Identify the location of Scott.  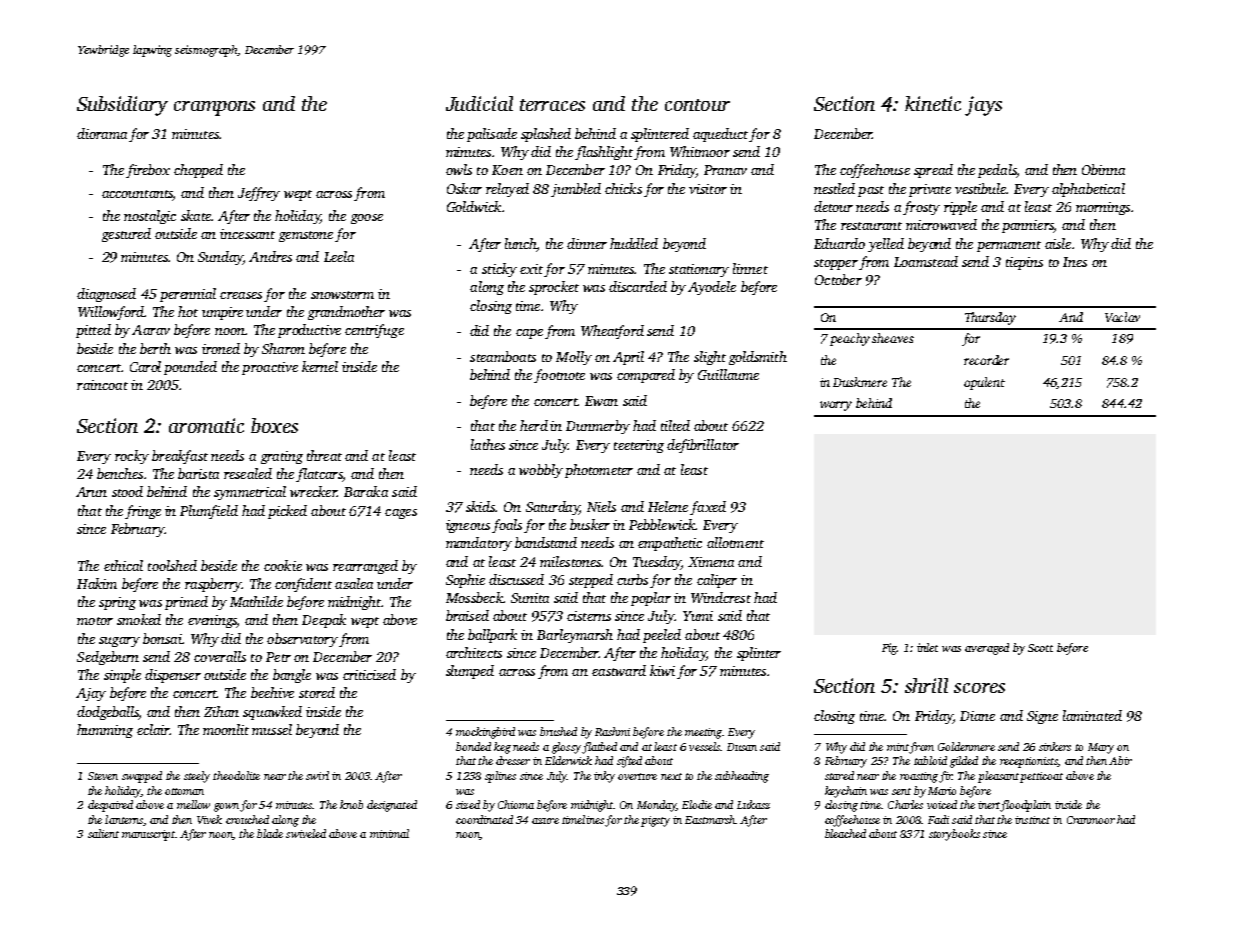
(1040, 648).
